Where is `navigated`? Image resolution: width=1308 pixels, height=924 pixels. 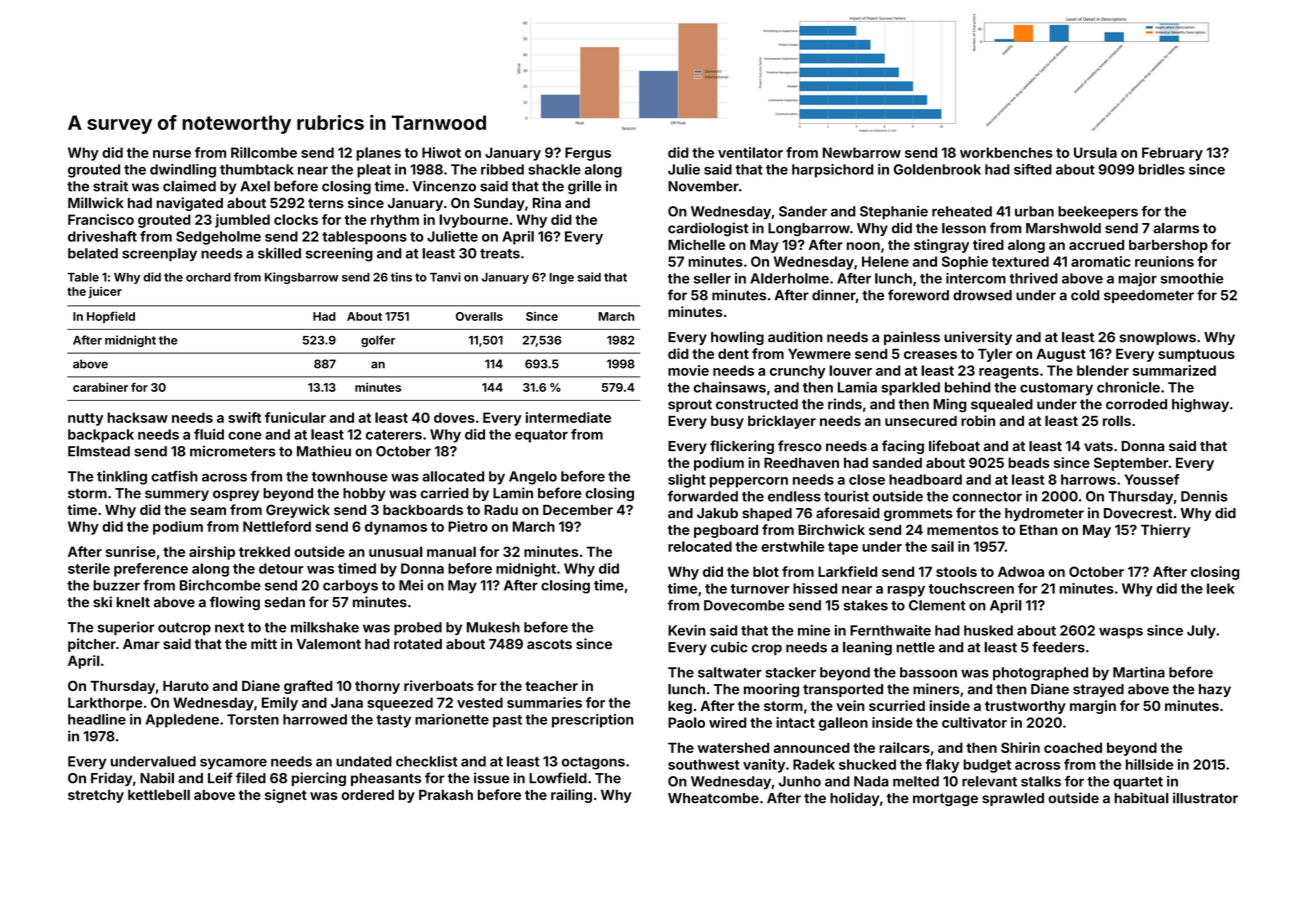
navigated is located at coordinates (190, 204).
